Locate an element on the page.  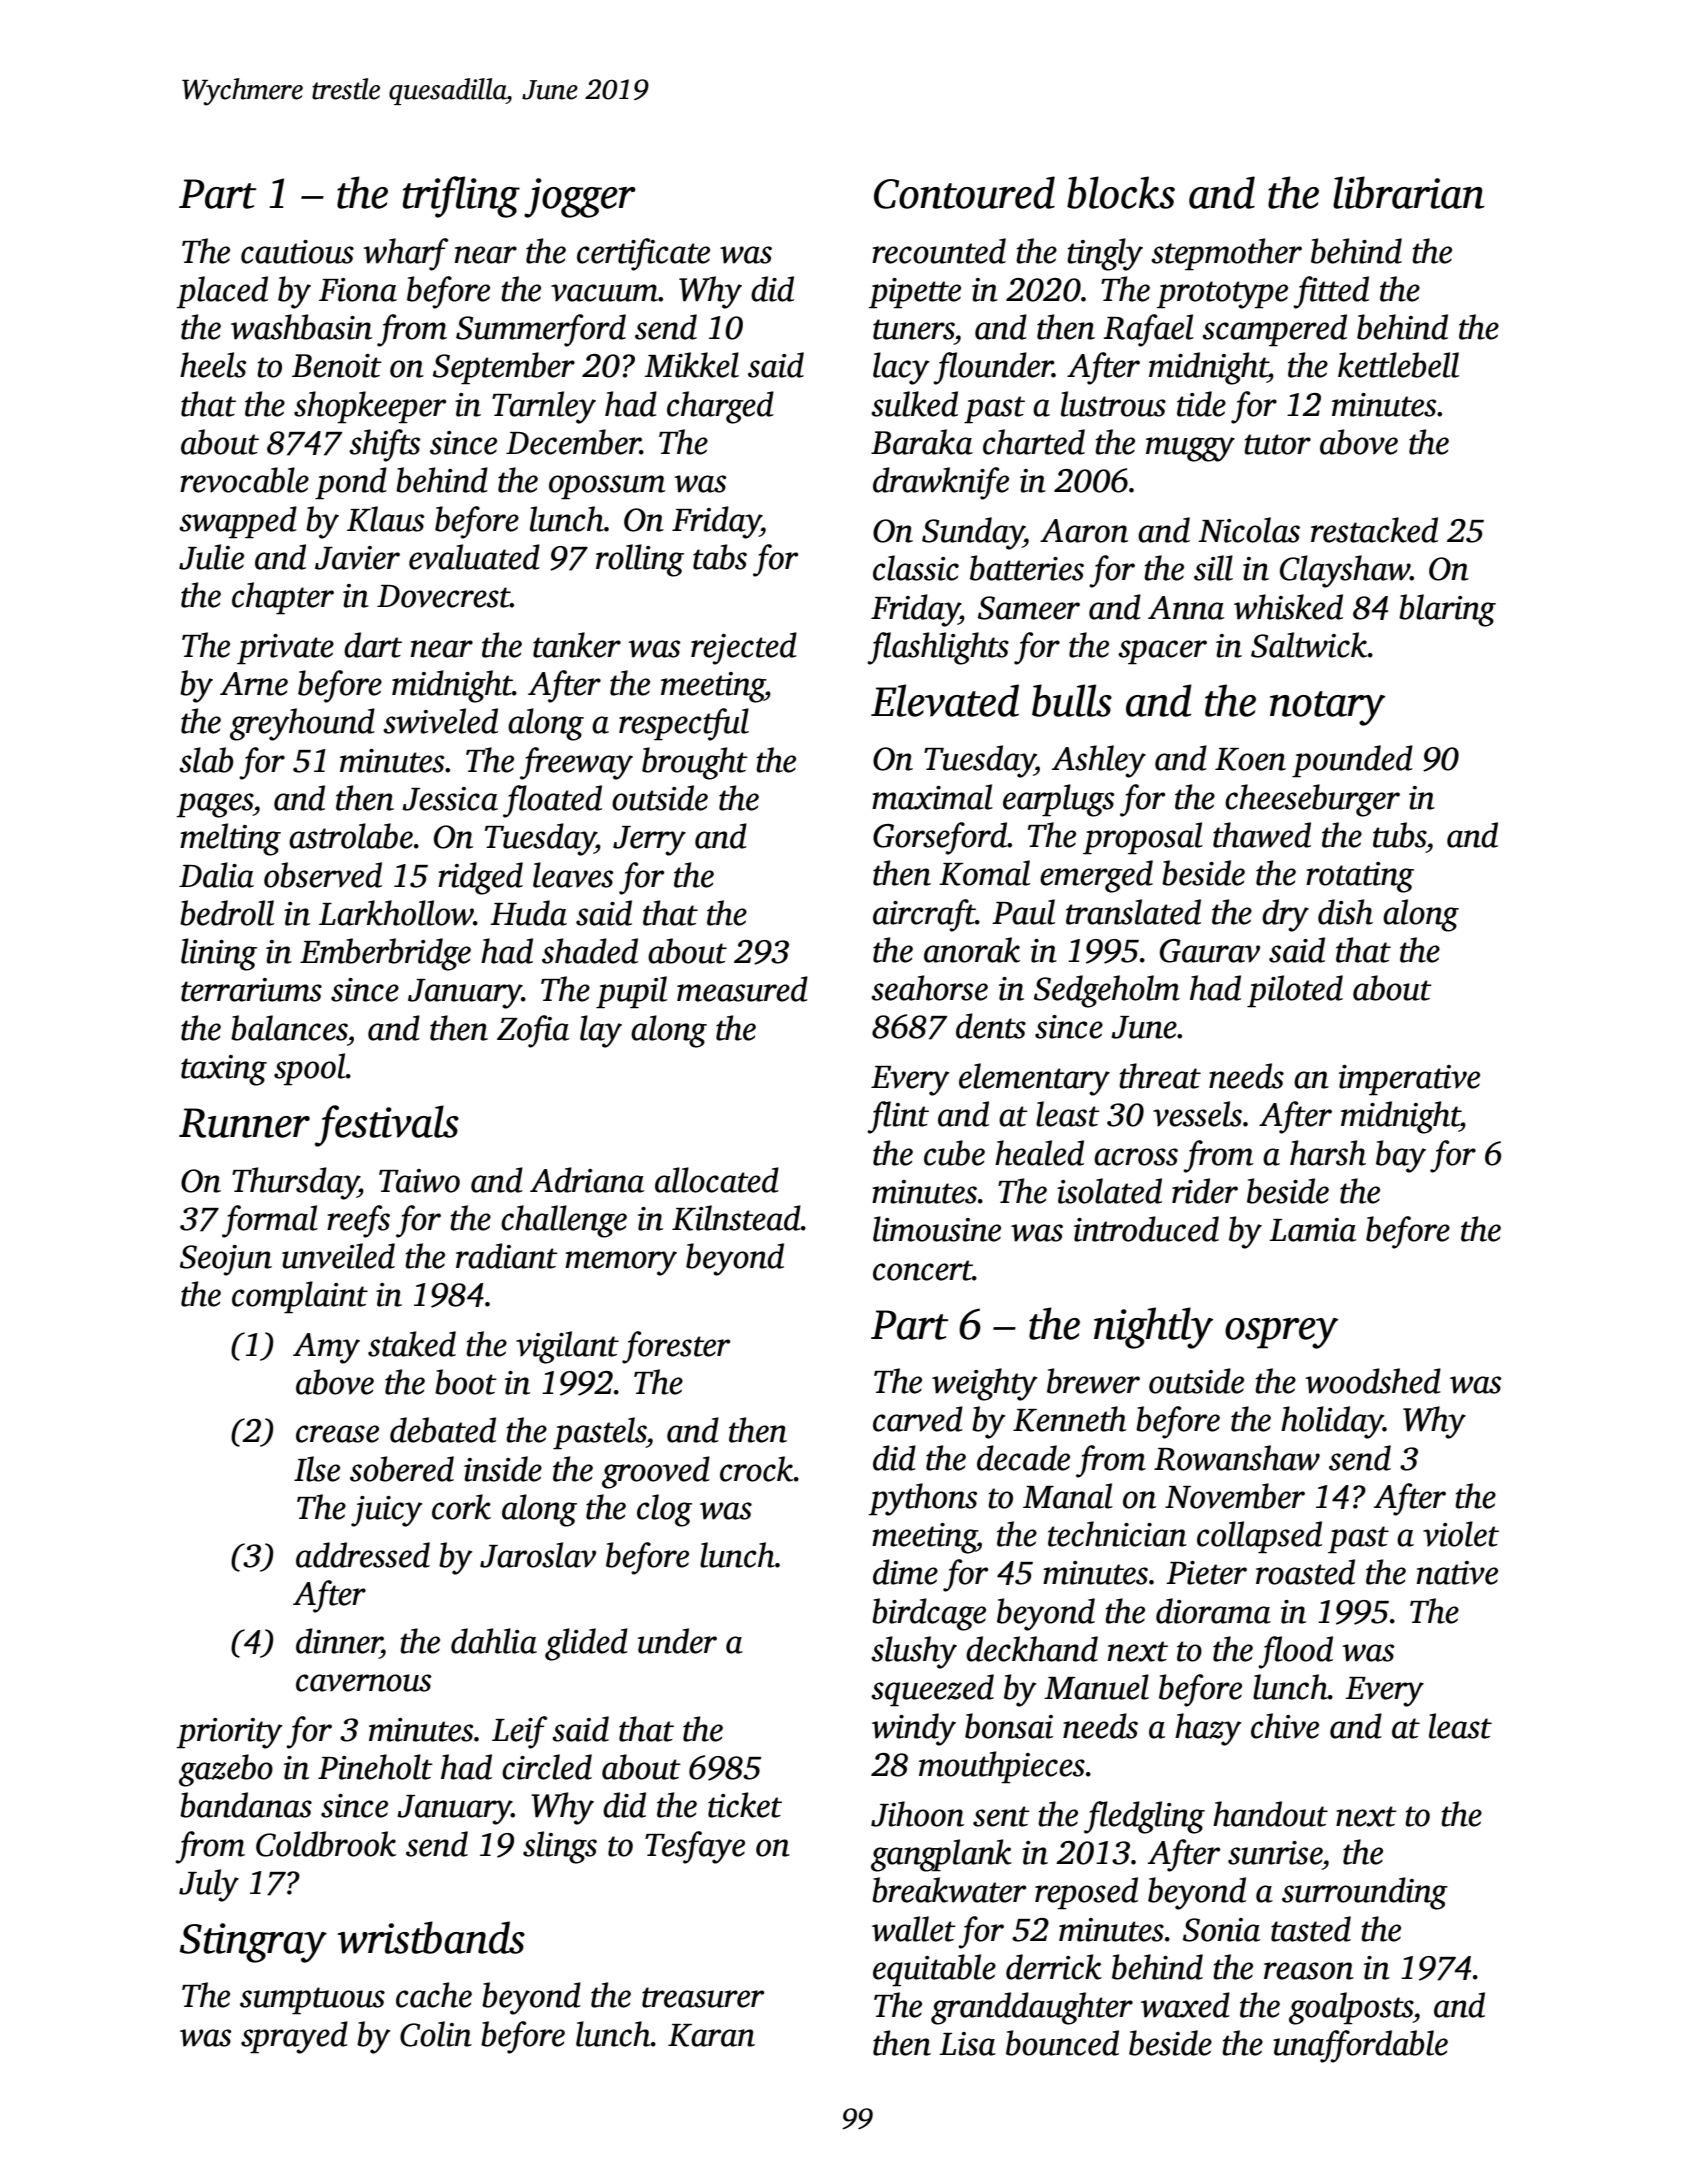
Sunday is located at coordinates (973, 533).
